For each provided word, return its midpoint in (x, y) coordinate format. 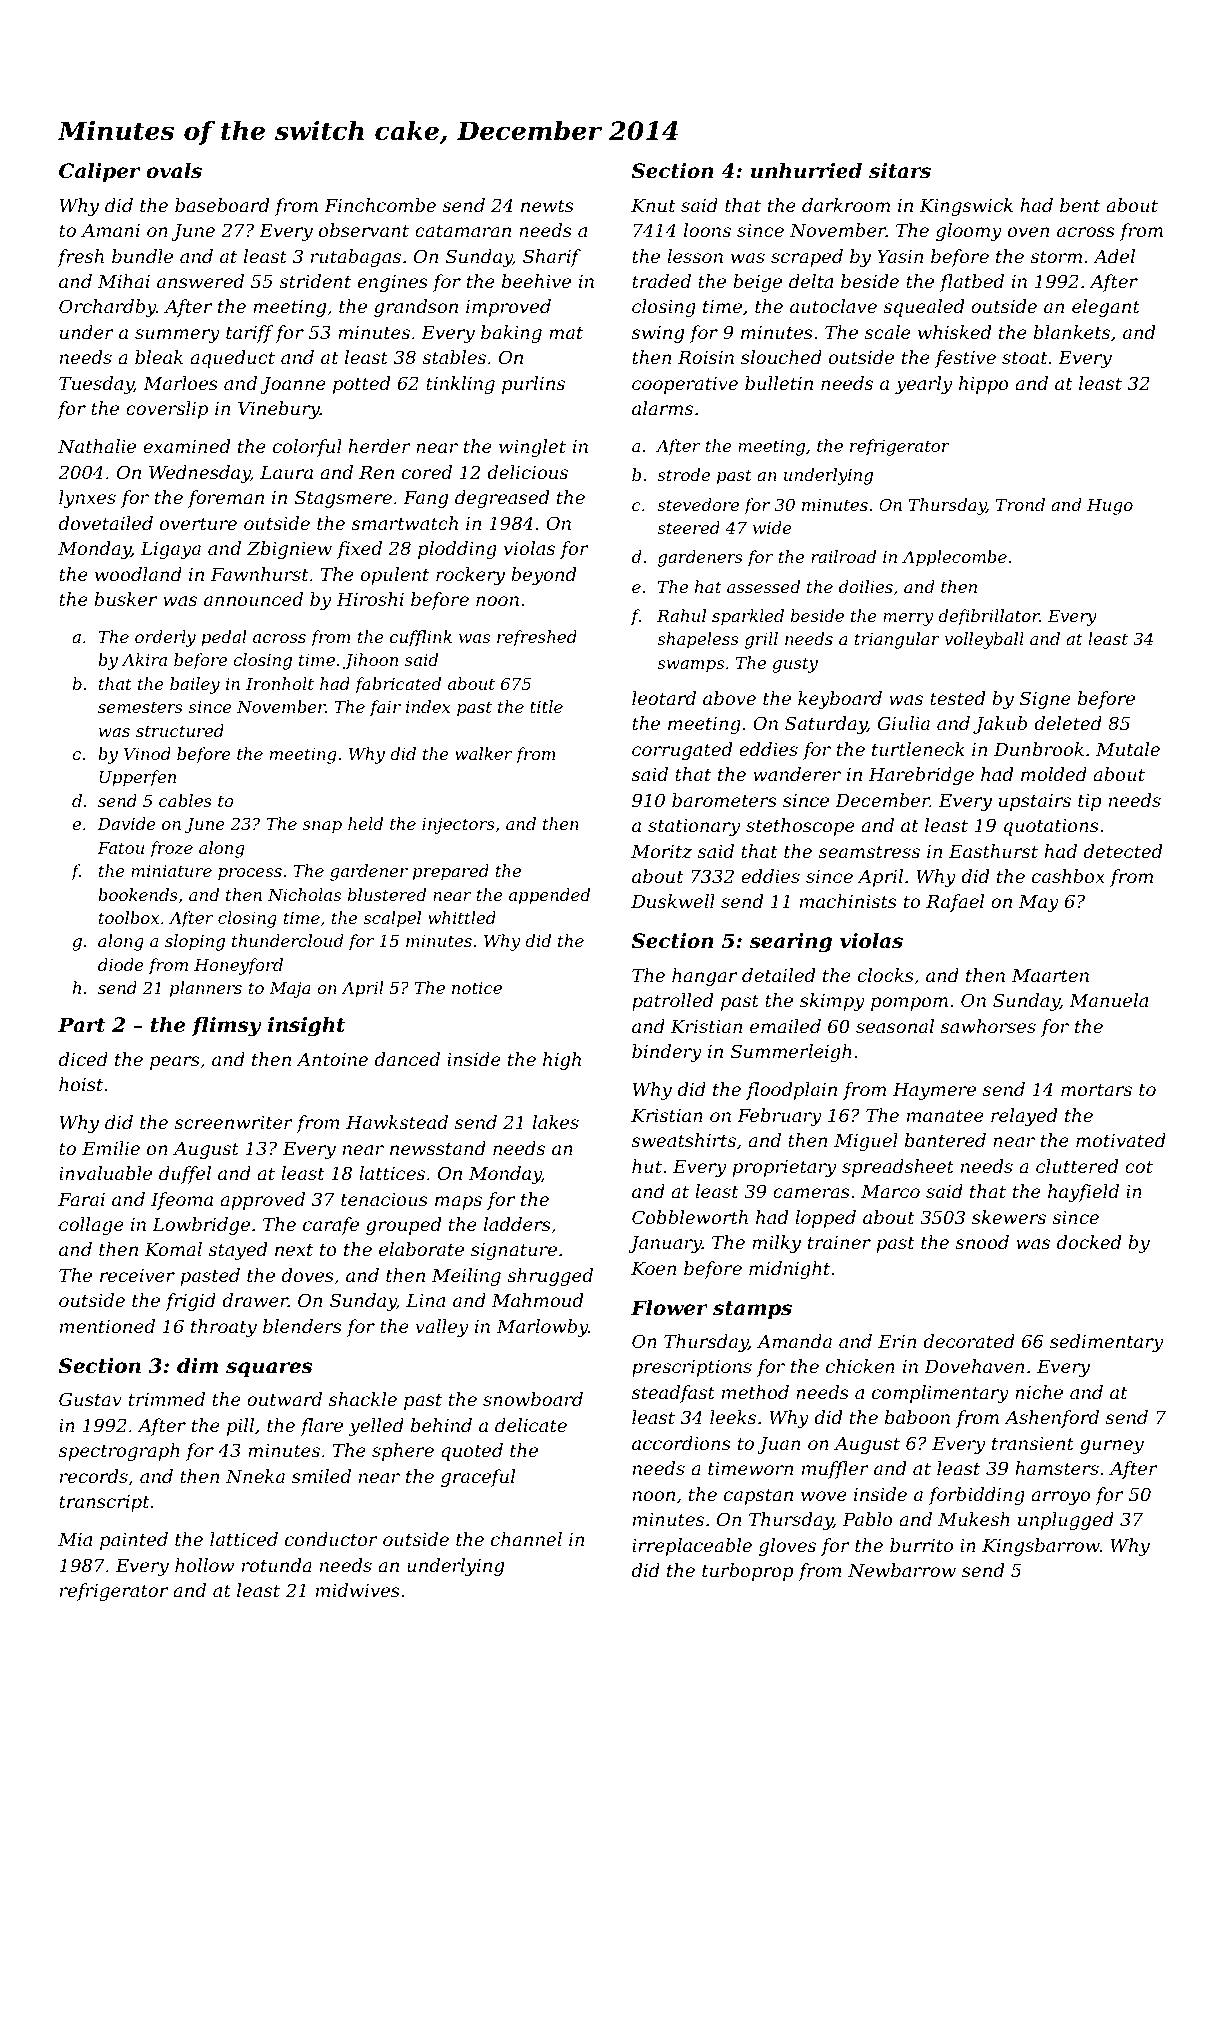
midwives (358, 1590)
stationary (694, 827)
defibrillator (989, 617)
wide (772, 527)
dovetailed (106, 523)
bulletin (779, 383)
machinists (848, 901)
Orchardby (107, 308)
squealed (923, 308)
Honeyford (238, 966)
